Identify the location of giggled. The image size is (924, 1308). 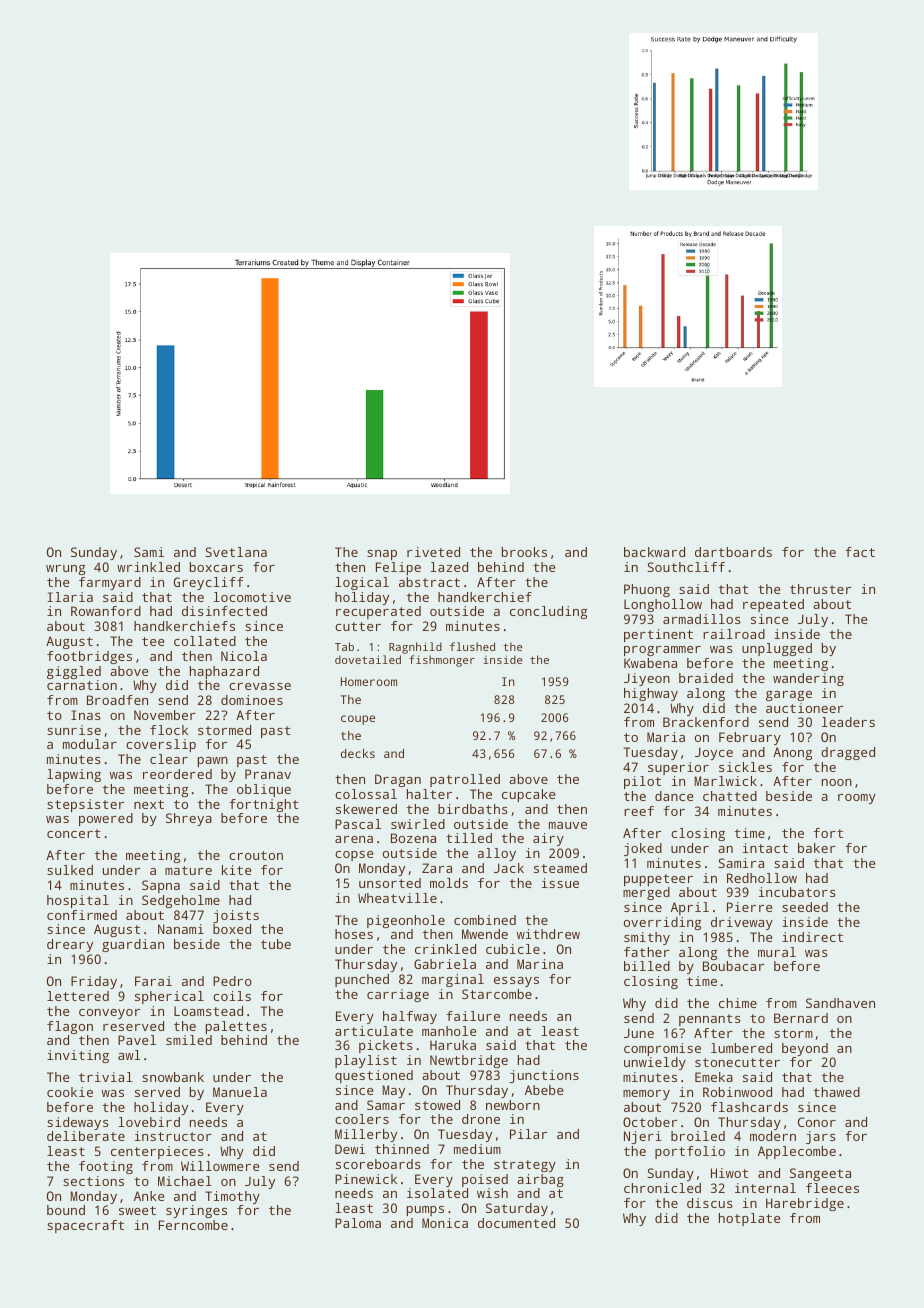
(74, 672).
